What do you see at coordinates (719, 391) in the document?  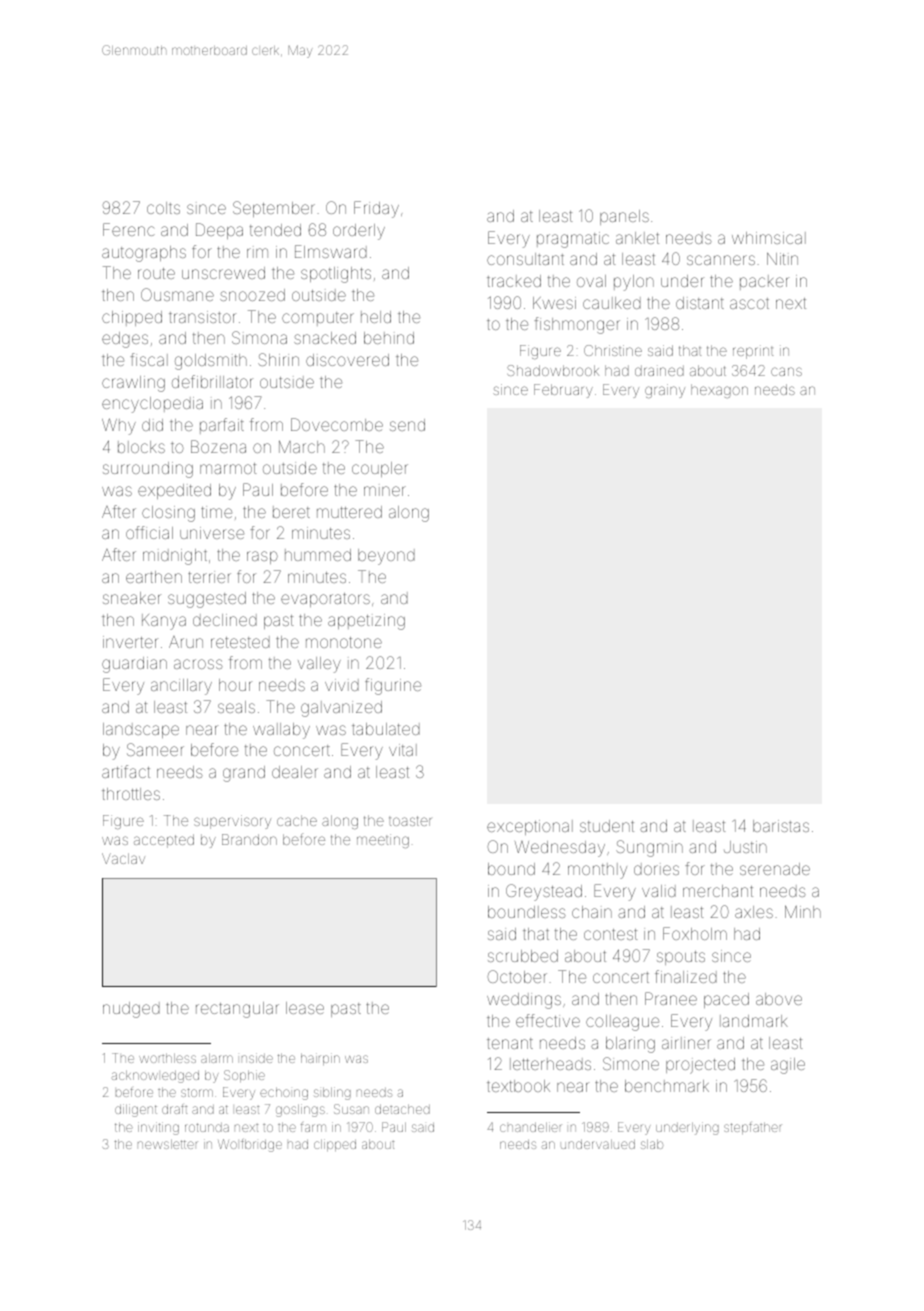 I see `hexagon` at bounding box center [719, 391].
